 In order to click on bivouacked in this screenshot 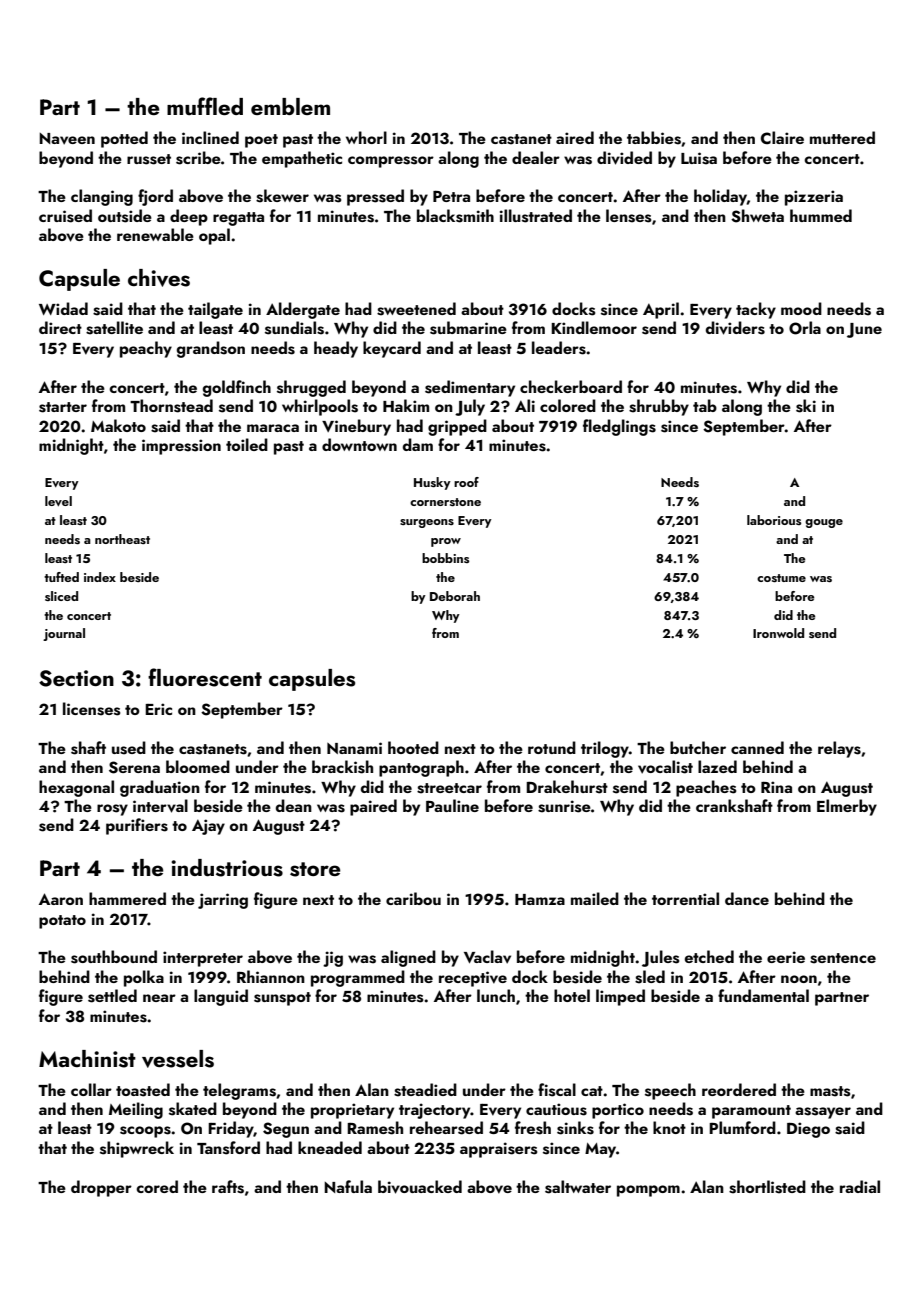, I will do `click(420, 1187)`.
